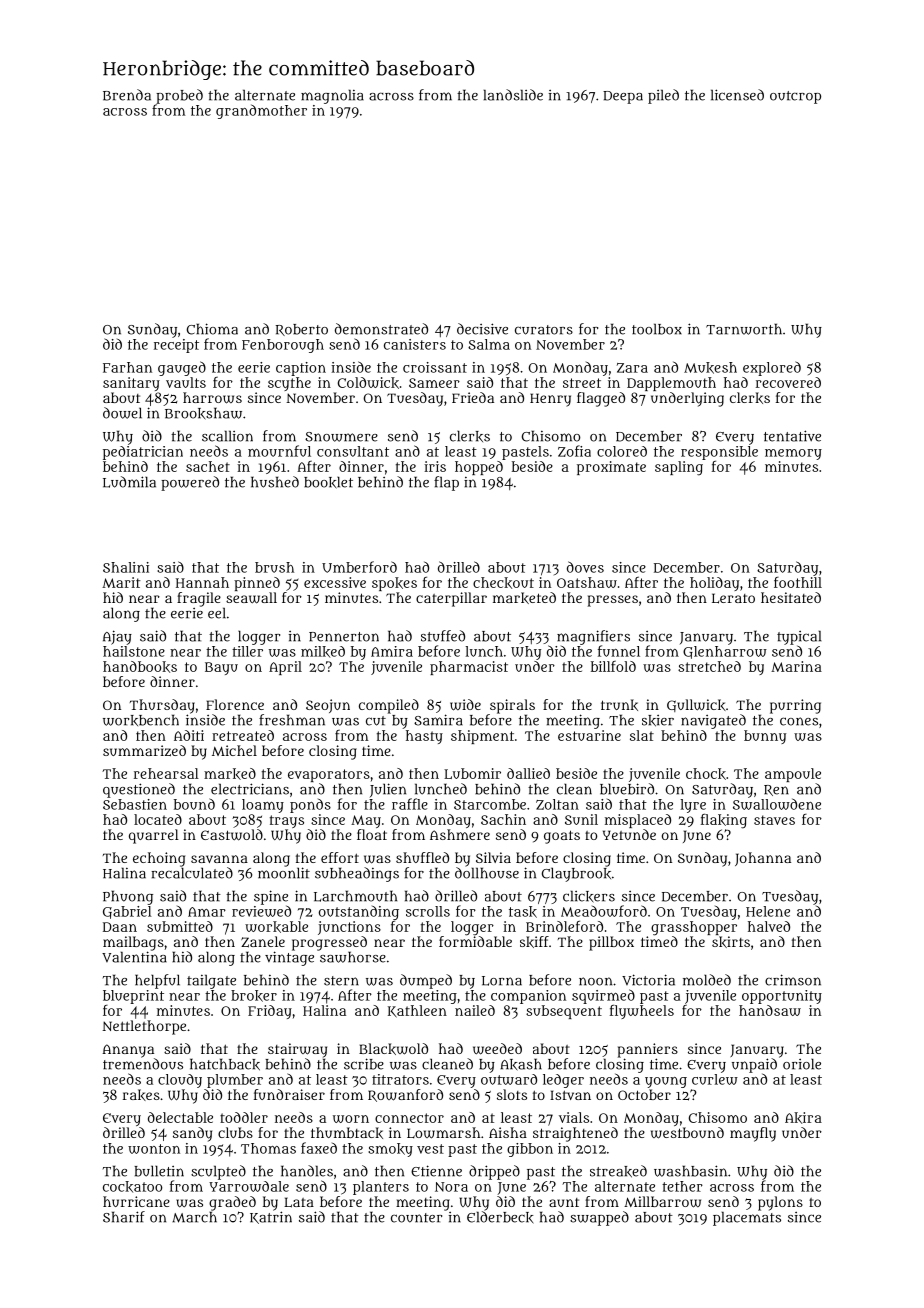 Image resolution: width=924 pixels, height=1308 pixels. I want to click on pinned, so click(257, 584).
